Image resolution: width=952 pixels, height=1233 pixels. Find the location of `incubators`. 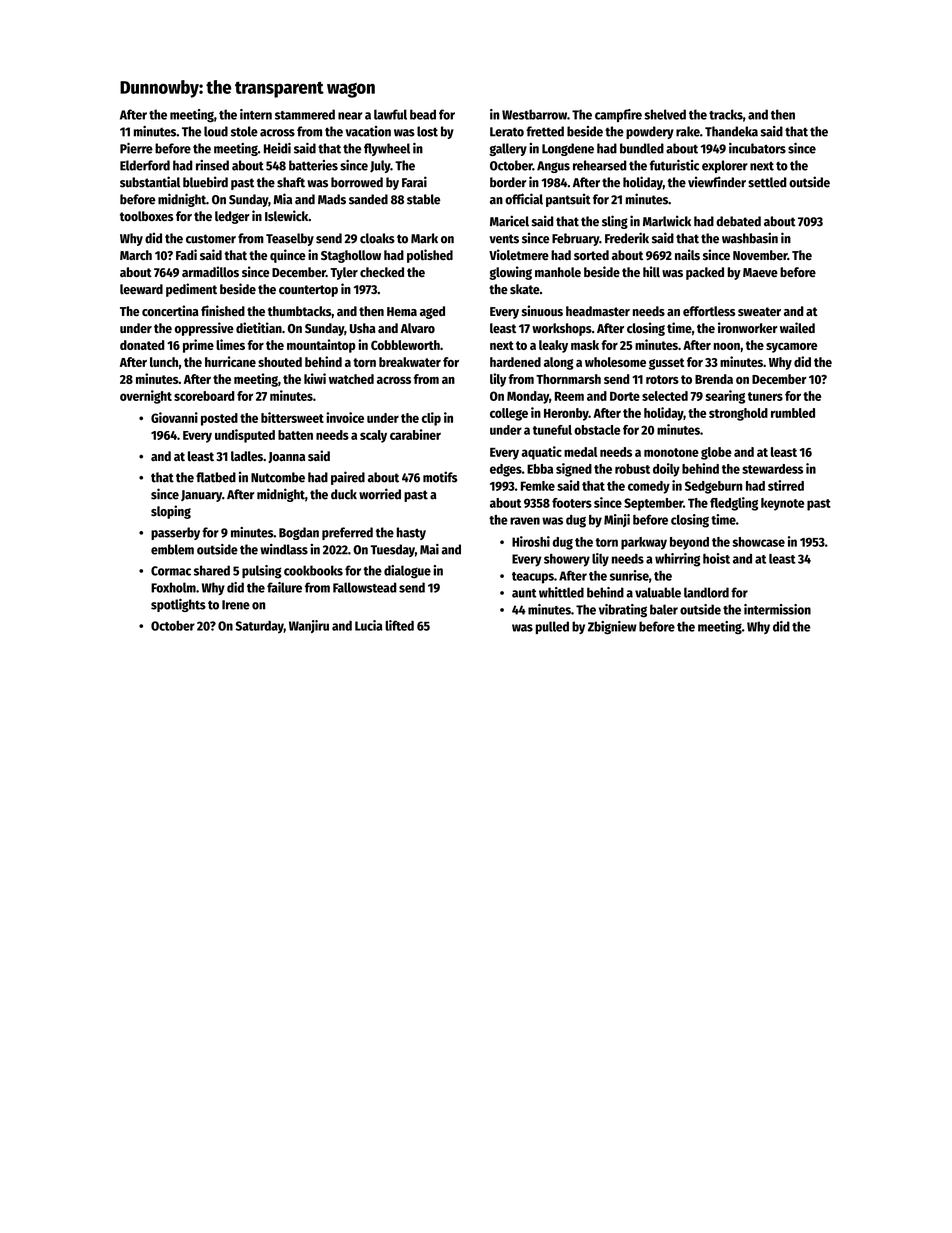

incubators is located at coordinates (757, 148).
